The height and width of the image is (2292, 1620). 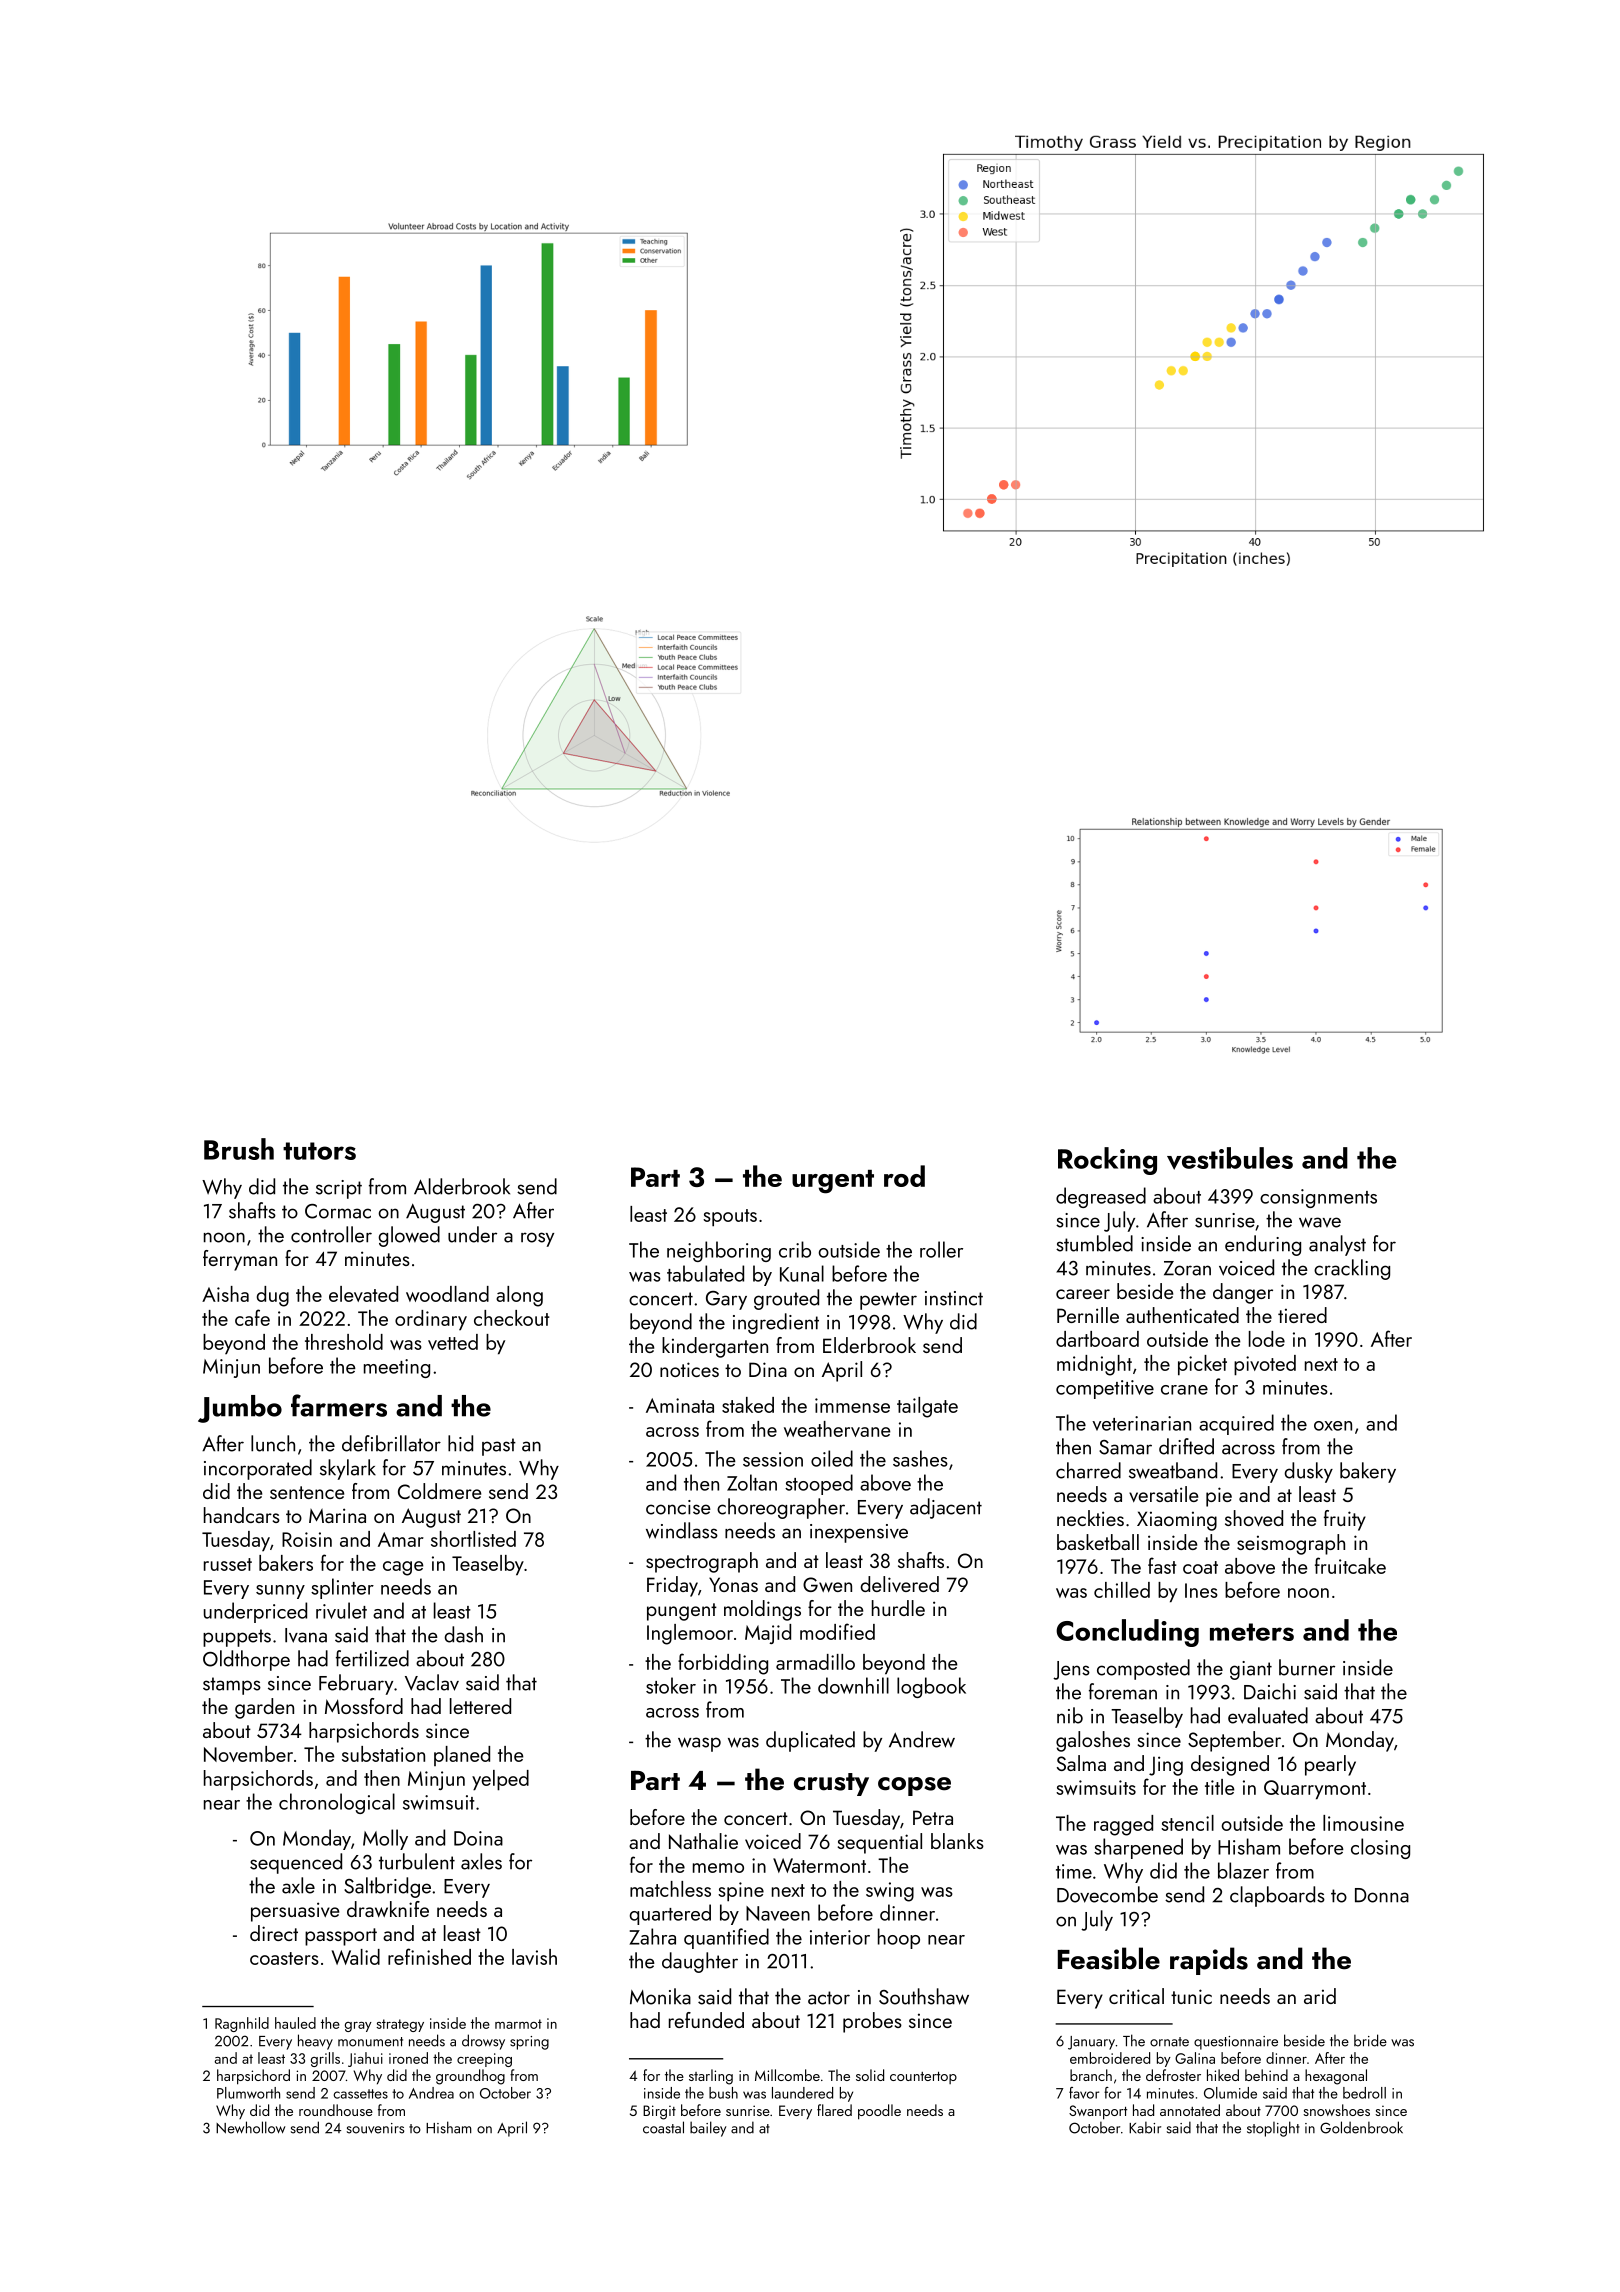 I want to click on tutors, so click(x=319, y=1151).
